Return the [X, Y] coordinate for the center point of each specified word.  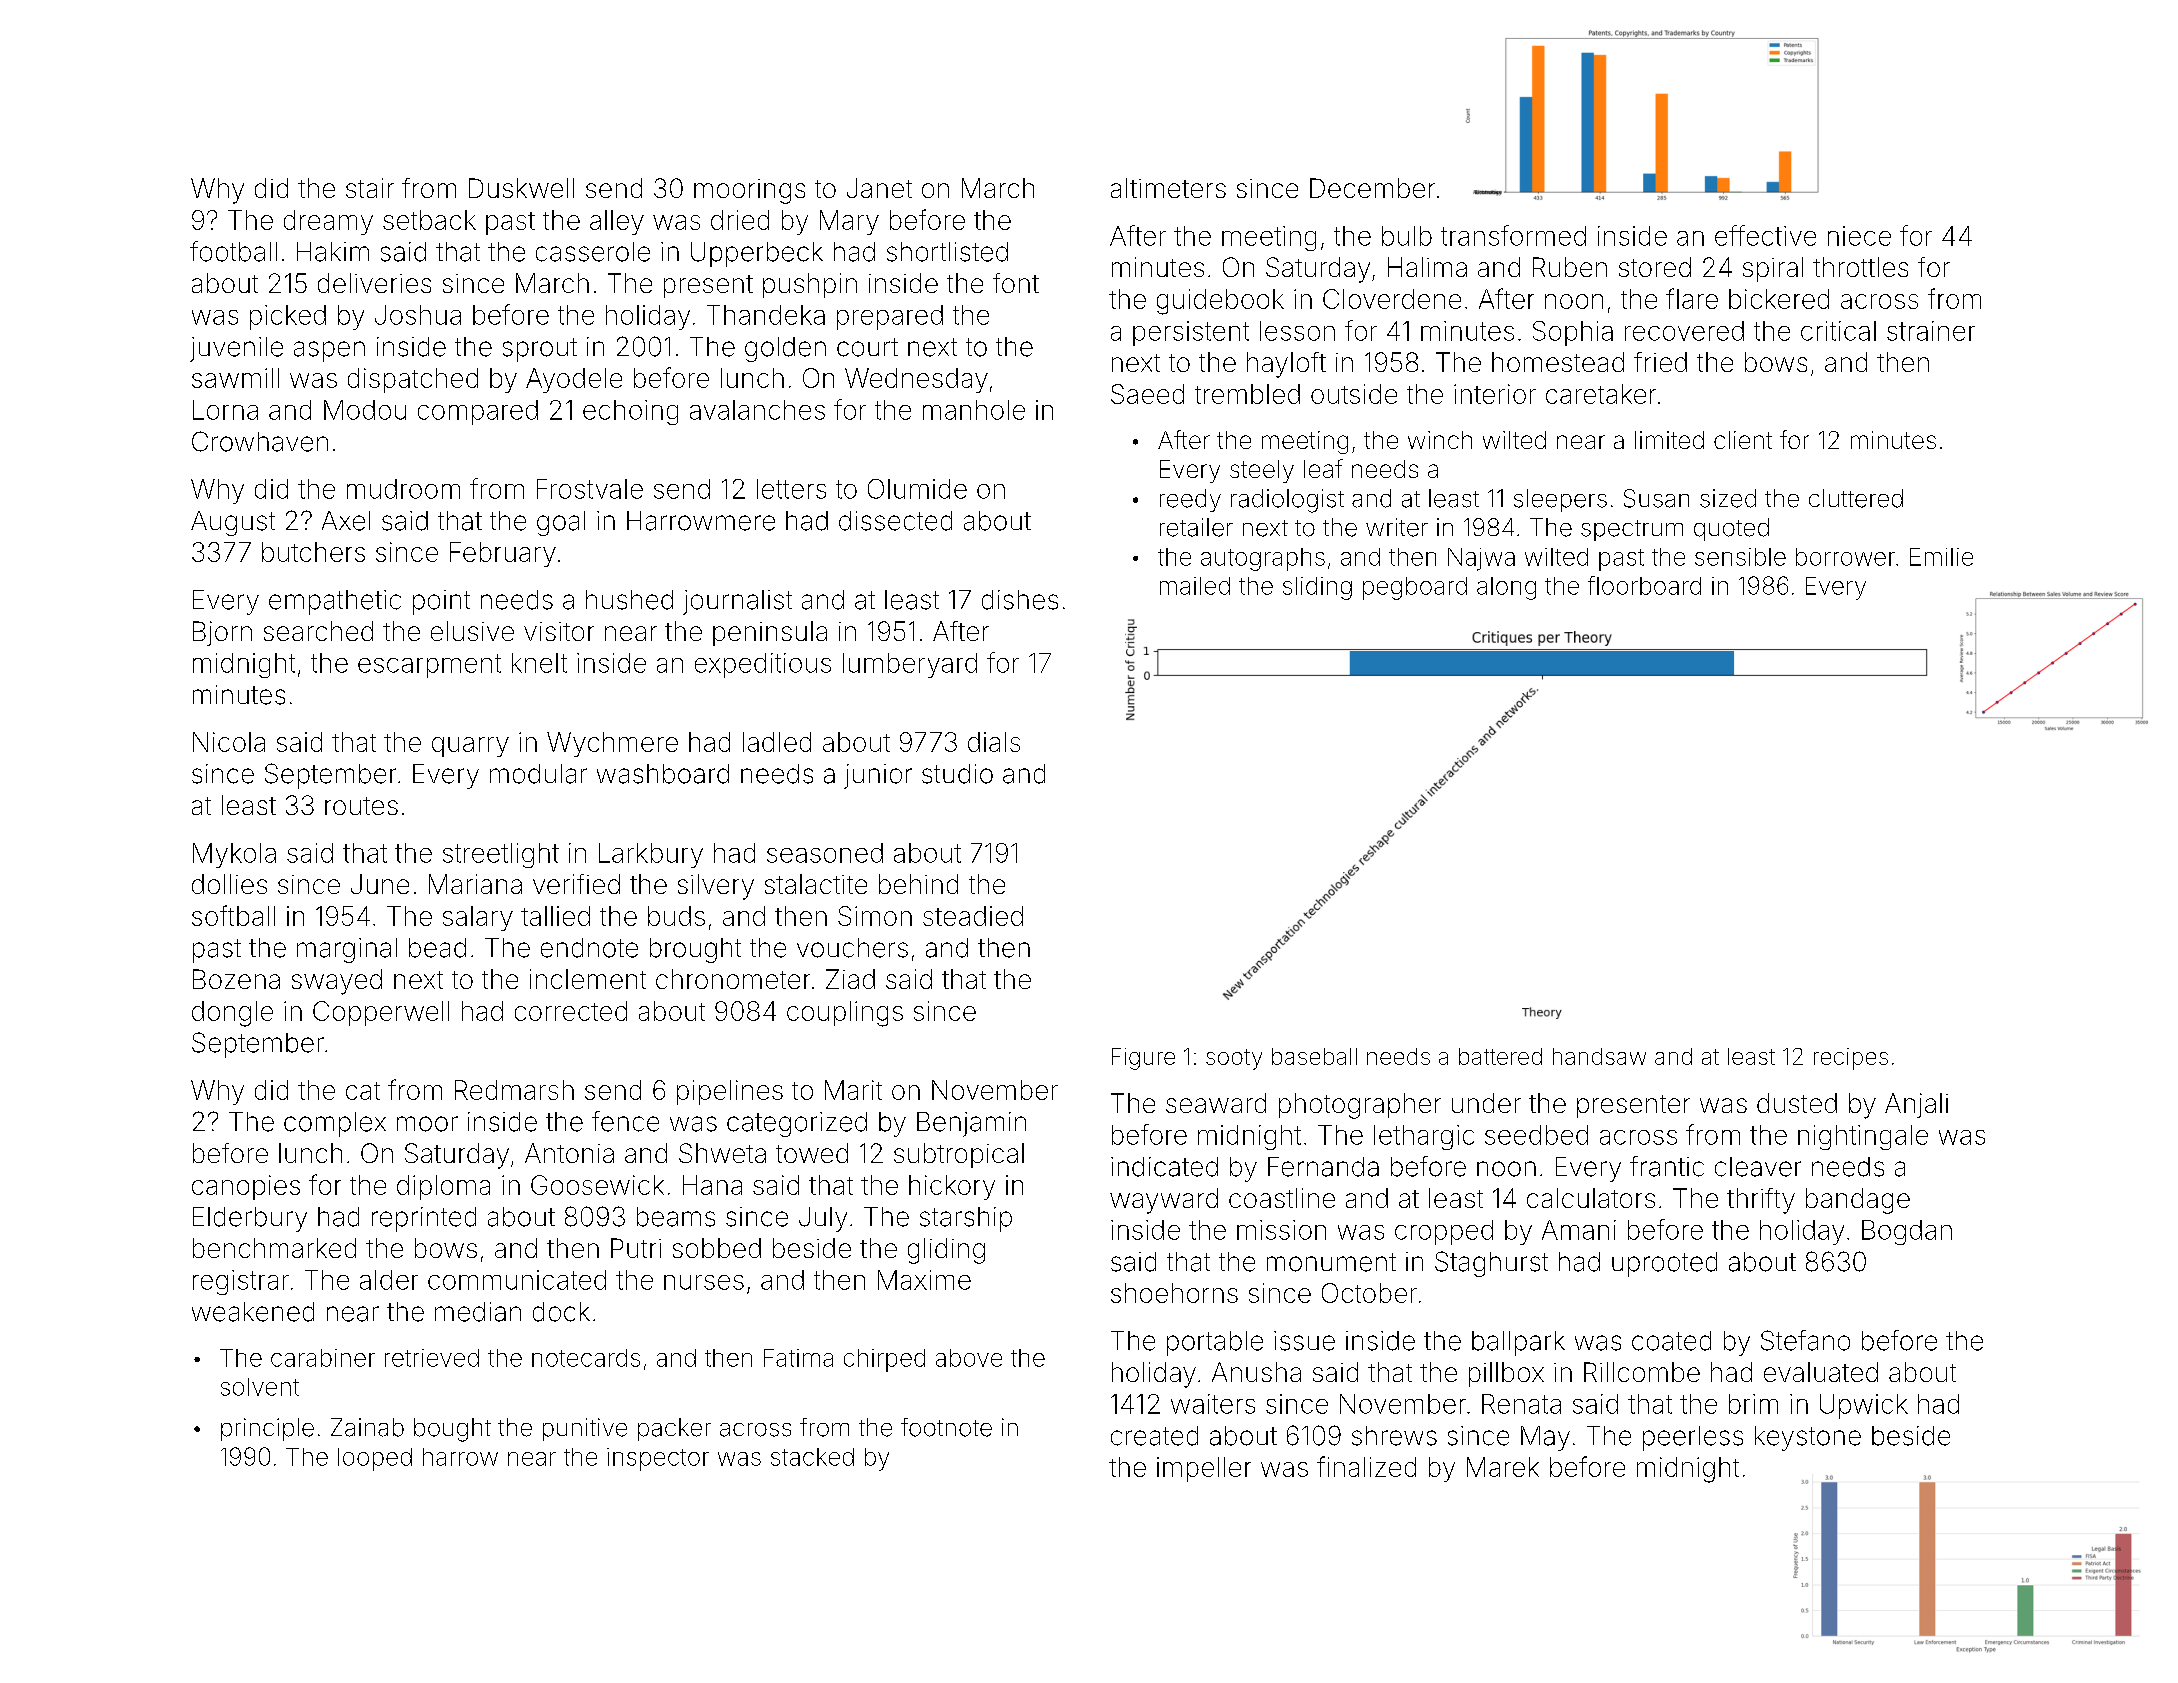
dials [994, 742]
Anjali [1916, 1105]
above [969, 1358]
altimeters [1168, 188]
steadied [973, 916]
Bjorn [222, 633]
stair [370, 188]
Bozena [236, 979]
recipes [1851, 1059]
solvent [260, 1387]
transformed [1513, 235]
